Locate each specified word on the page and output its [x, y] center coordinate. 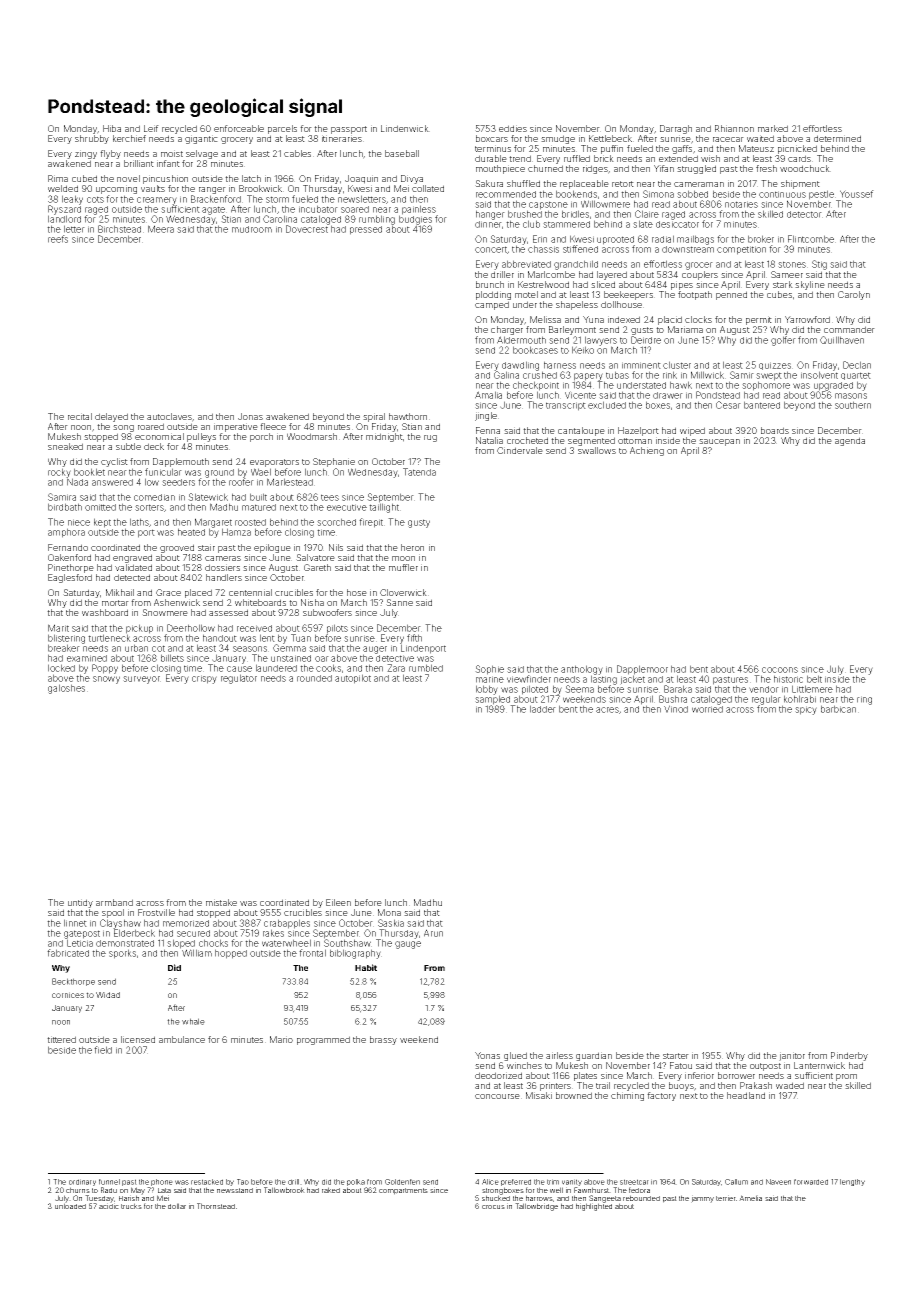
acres [607, 710]
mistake [221, 902]
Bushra [673, 699]
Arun [433, 933]
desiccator [677, 224]
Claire [647, 214]
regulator [239, 679]
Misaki [539, 1095]
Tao [243, 1182]
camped [492, 305]
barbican [838, 709]
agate [213, 210]
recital [80, 416]
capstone [548, 205]
